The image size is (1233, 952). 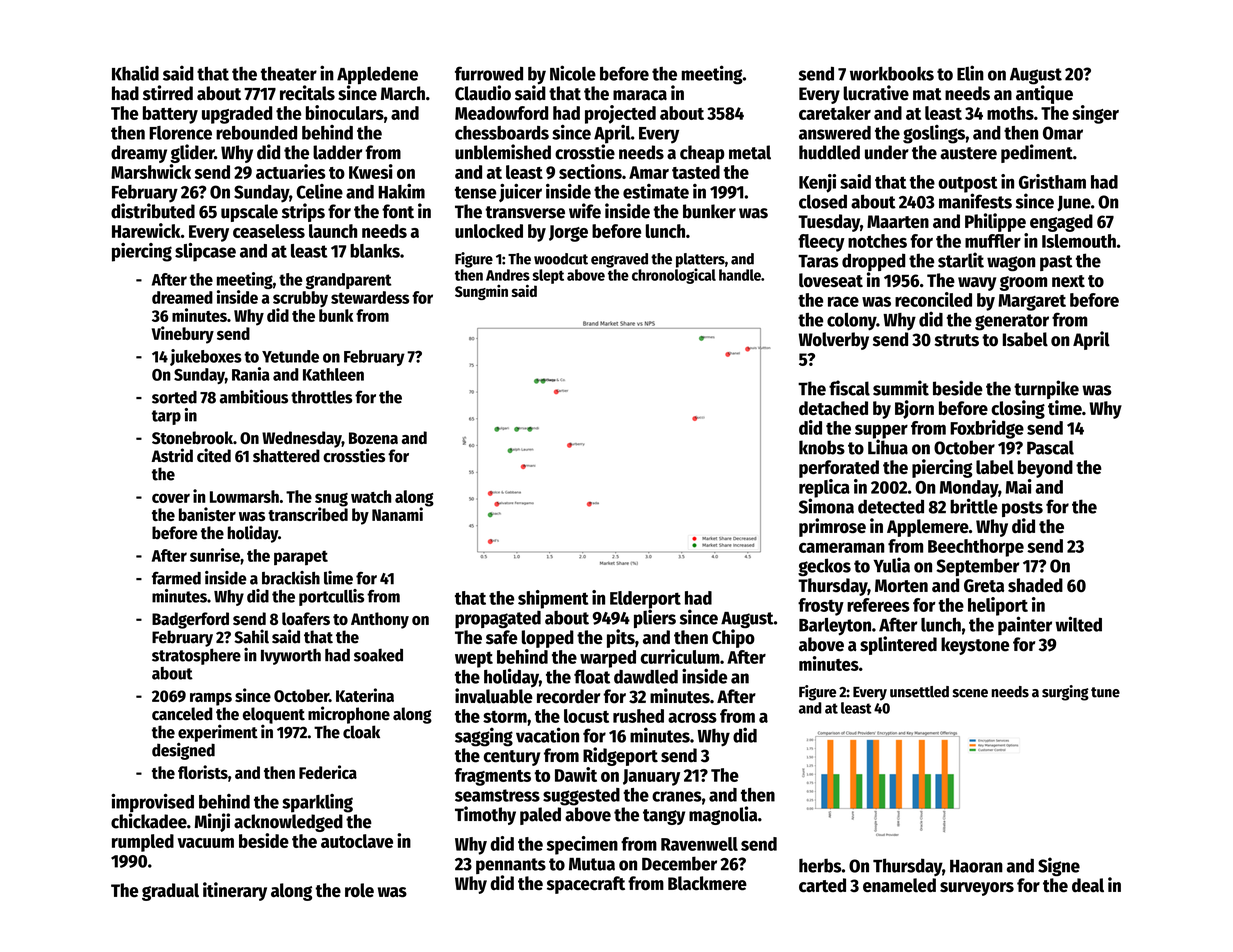 What do you see at coordinates (968, 184) in the document?
I see `outpost` at bounding box center [968, 184].
